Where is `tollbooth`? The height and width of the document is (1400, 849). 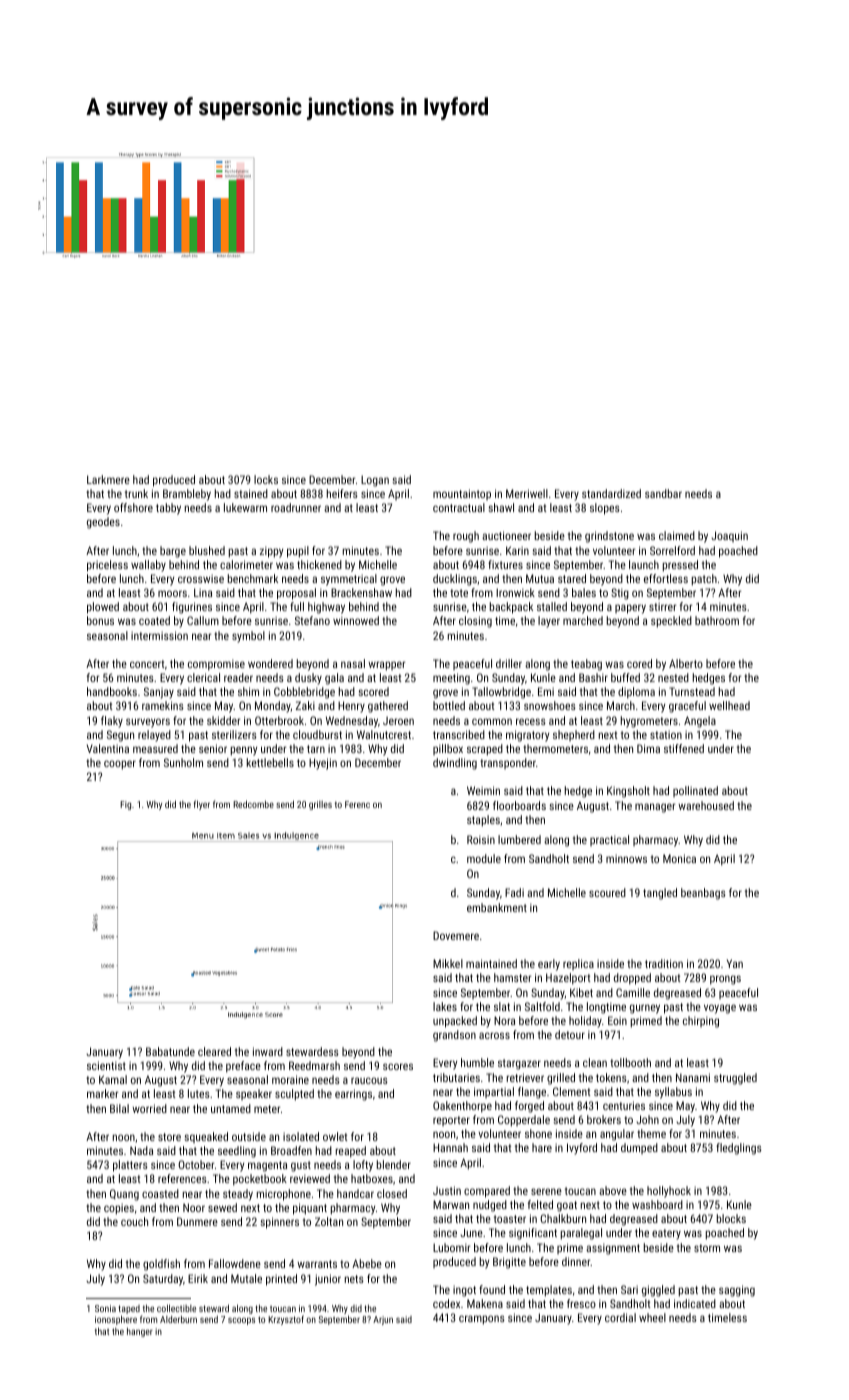 tollbooth is located at coordinates (630, 1062).
